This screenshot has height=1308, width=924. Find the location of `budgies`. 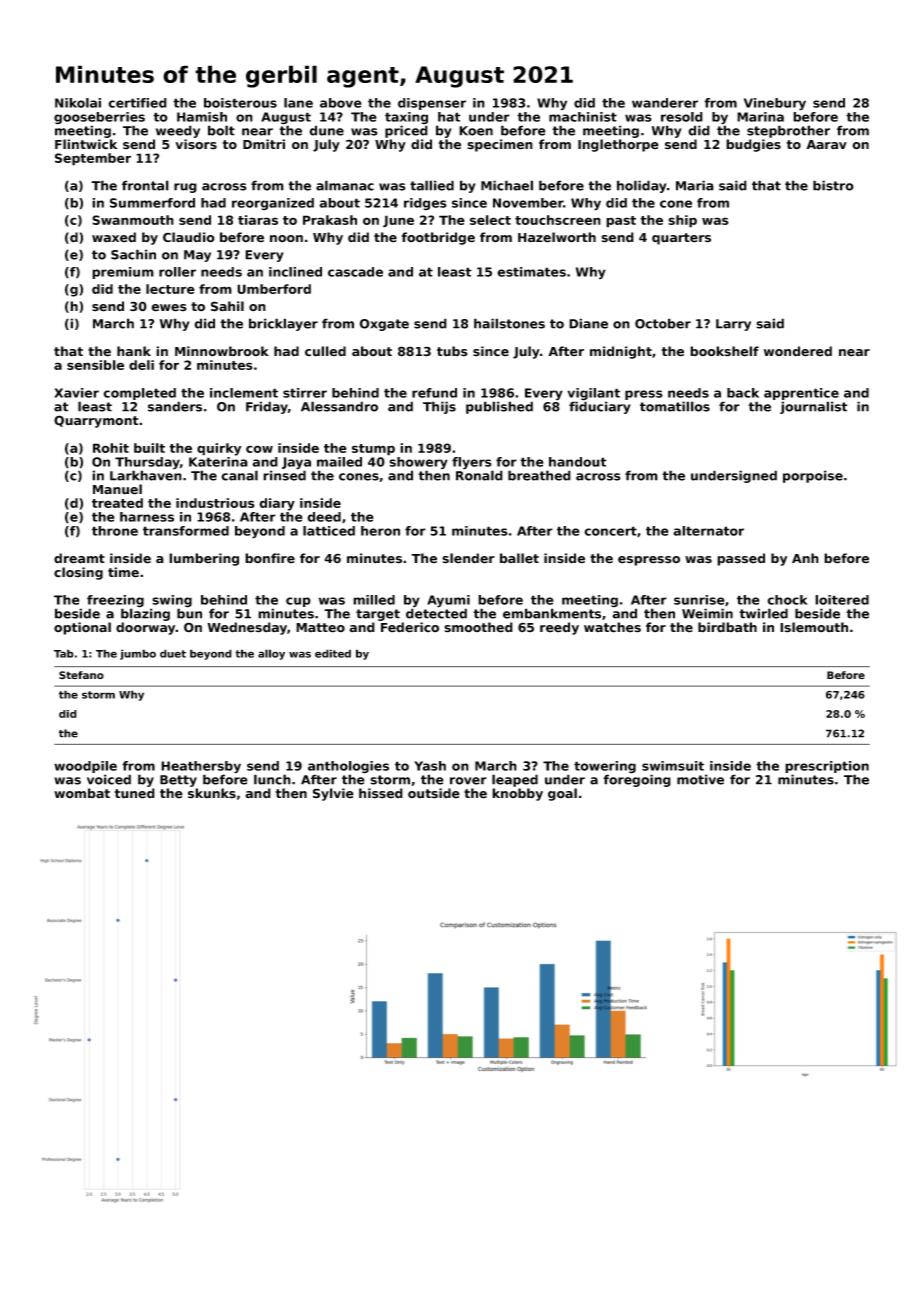

budgies is located at coordinates (753, 145).
